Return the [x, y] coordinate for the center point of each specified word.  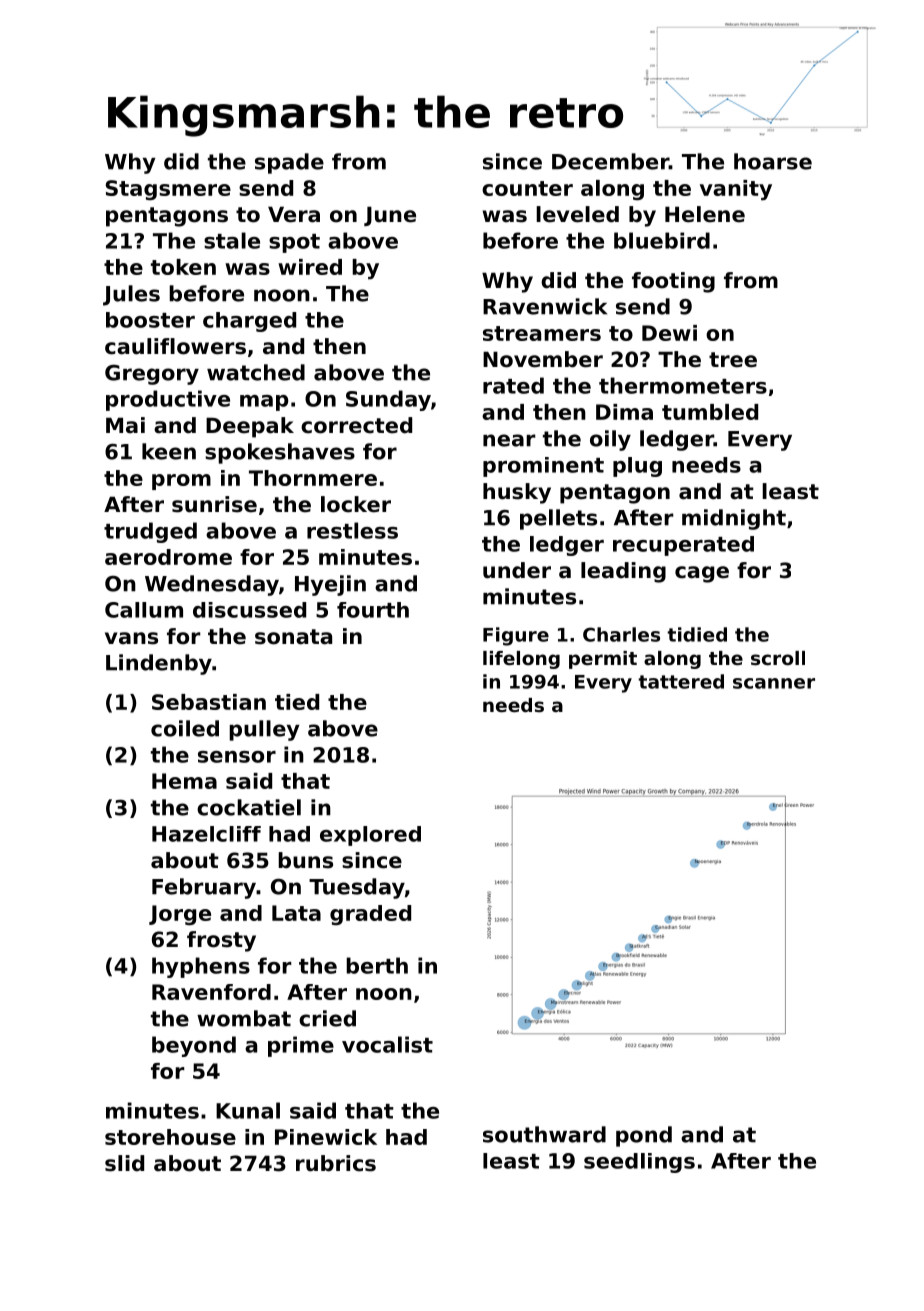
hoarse [773, 161]
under [517, 570]
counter [527, 188]
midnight [734, 519]
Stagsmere [168, 190]
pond [644, 1136]
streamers [542, 333]
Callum [144, 610]
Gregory [152, 374]
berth [377, 965]
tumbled [710, 412]
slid [124, 1163]
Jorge [180, 915]
